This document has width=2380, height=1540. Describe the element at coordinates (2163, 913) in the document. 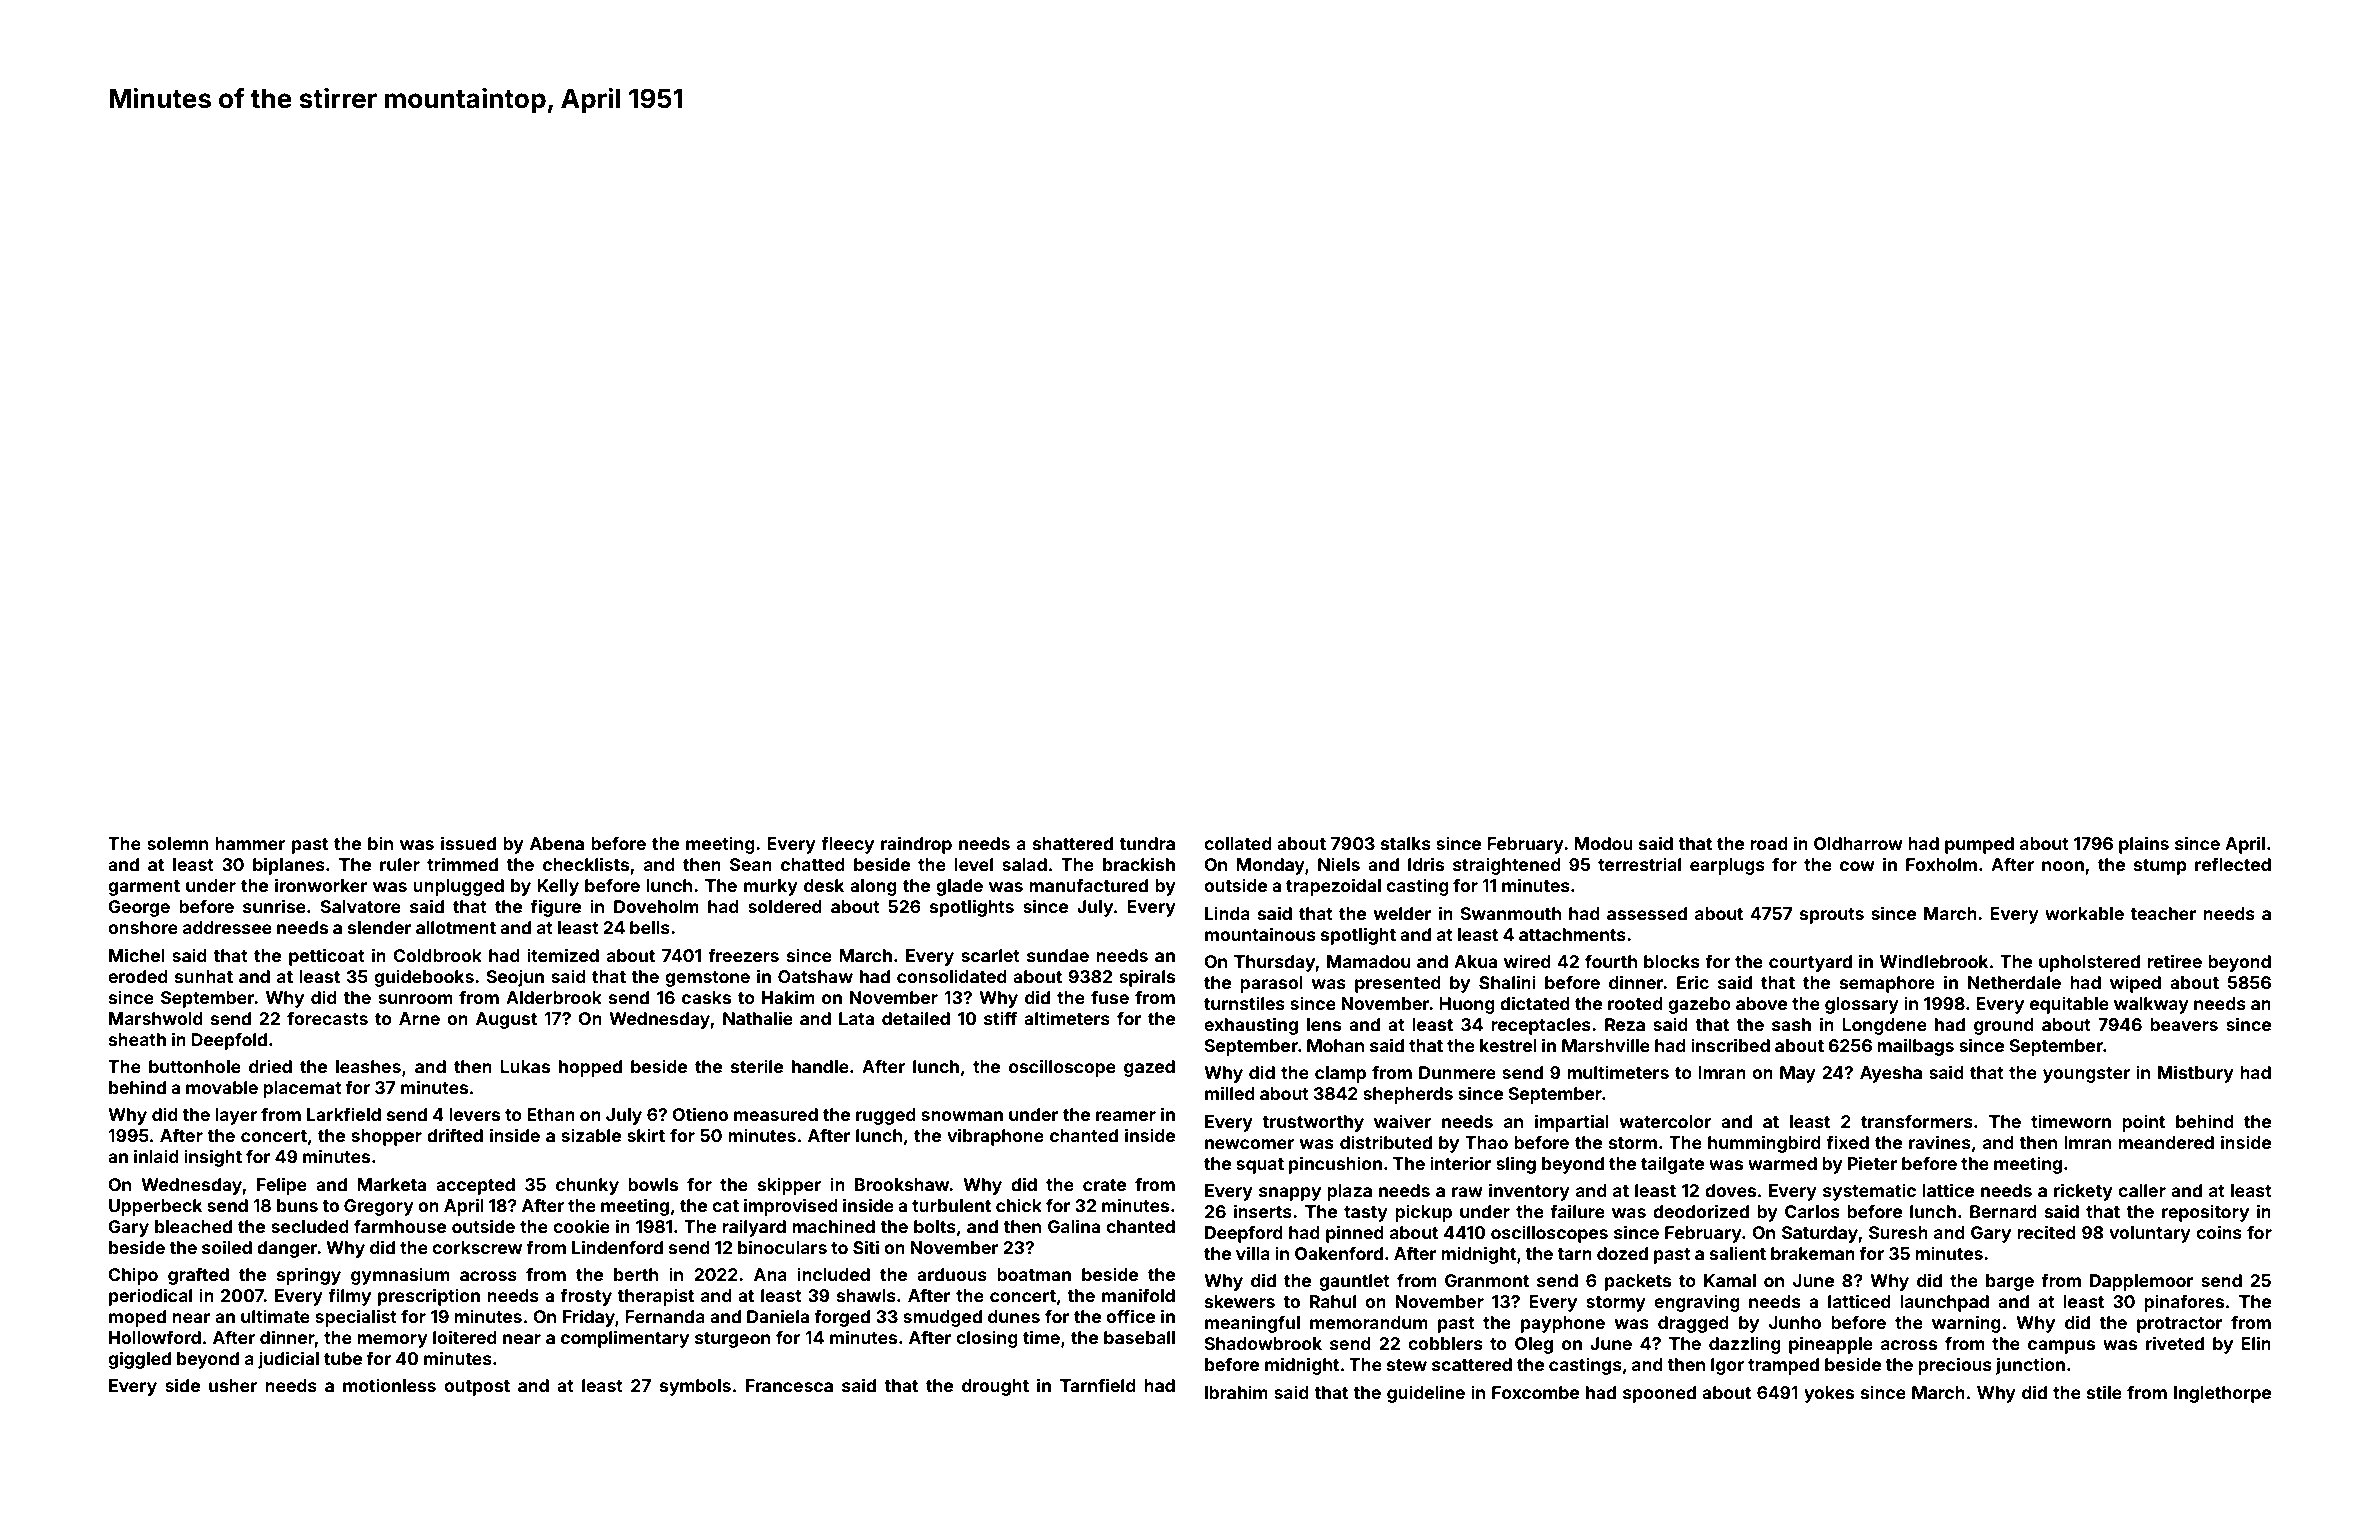

I see `teacher` at that location.
